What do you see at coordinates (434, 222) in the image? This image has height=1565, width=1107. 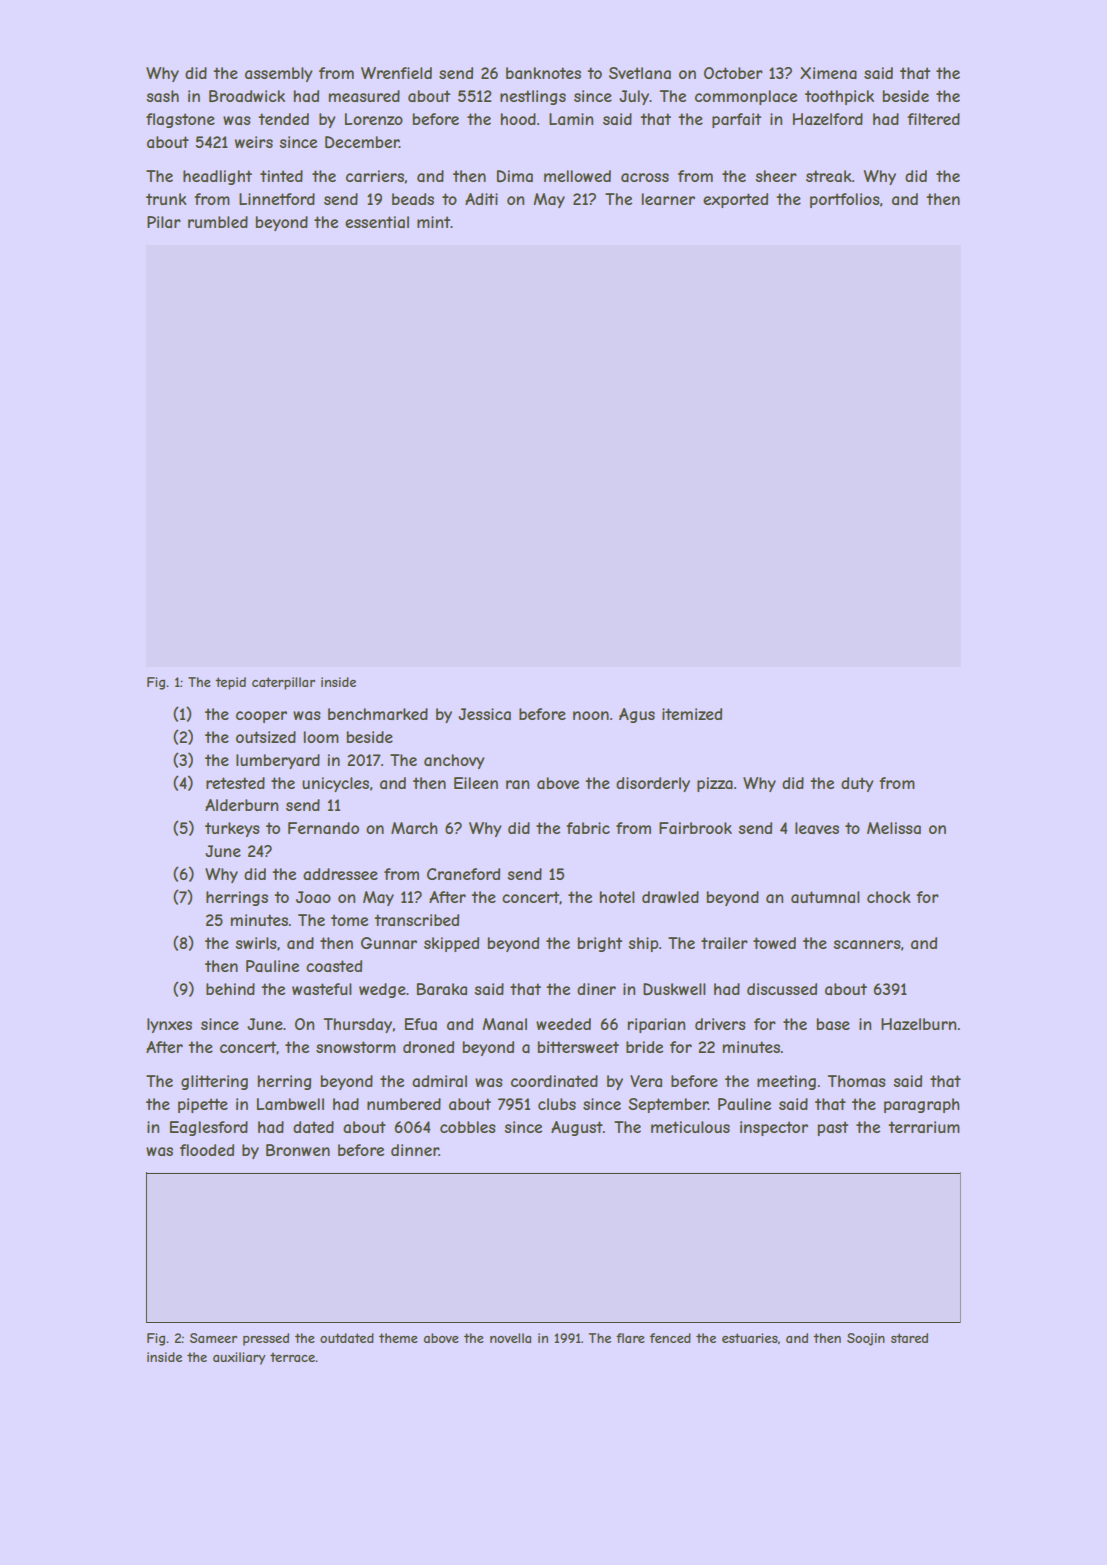 I see `mint` at bounding box center [434, 222].
